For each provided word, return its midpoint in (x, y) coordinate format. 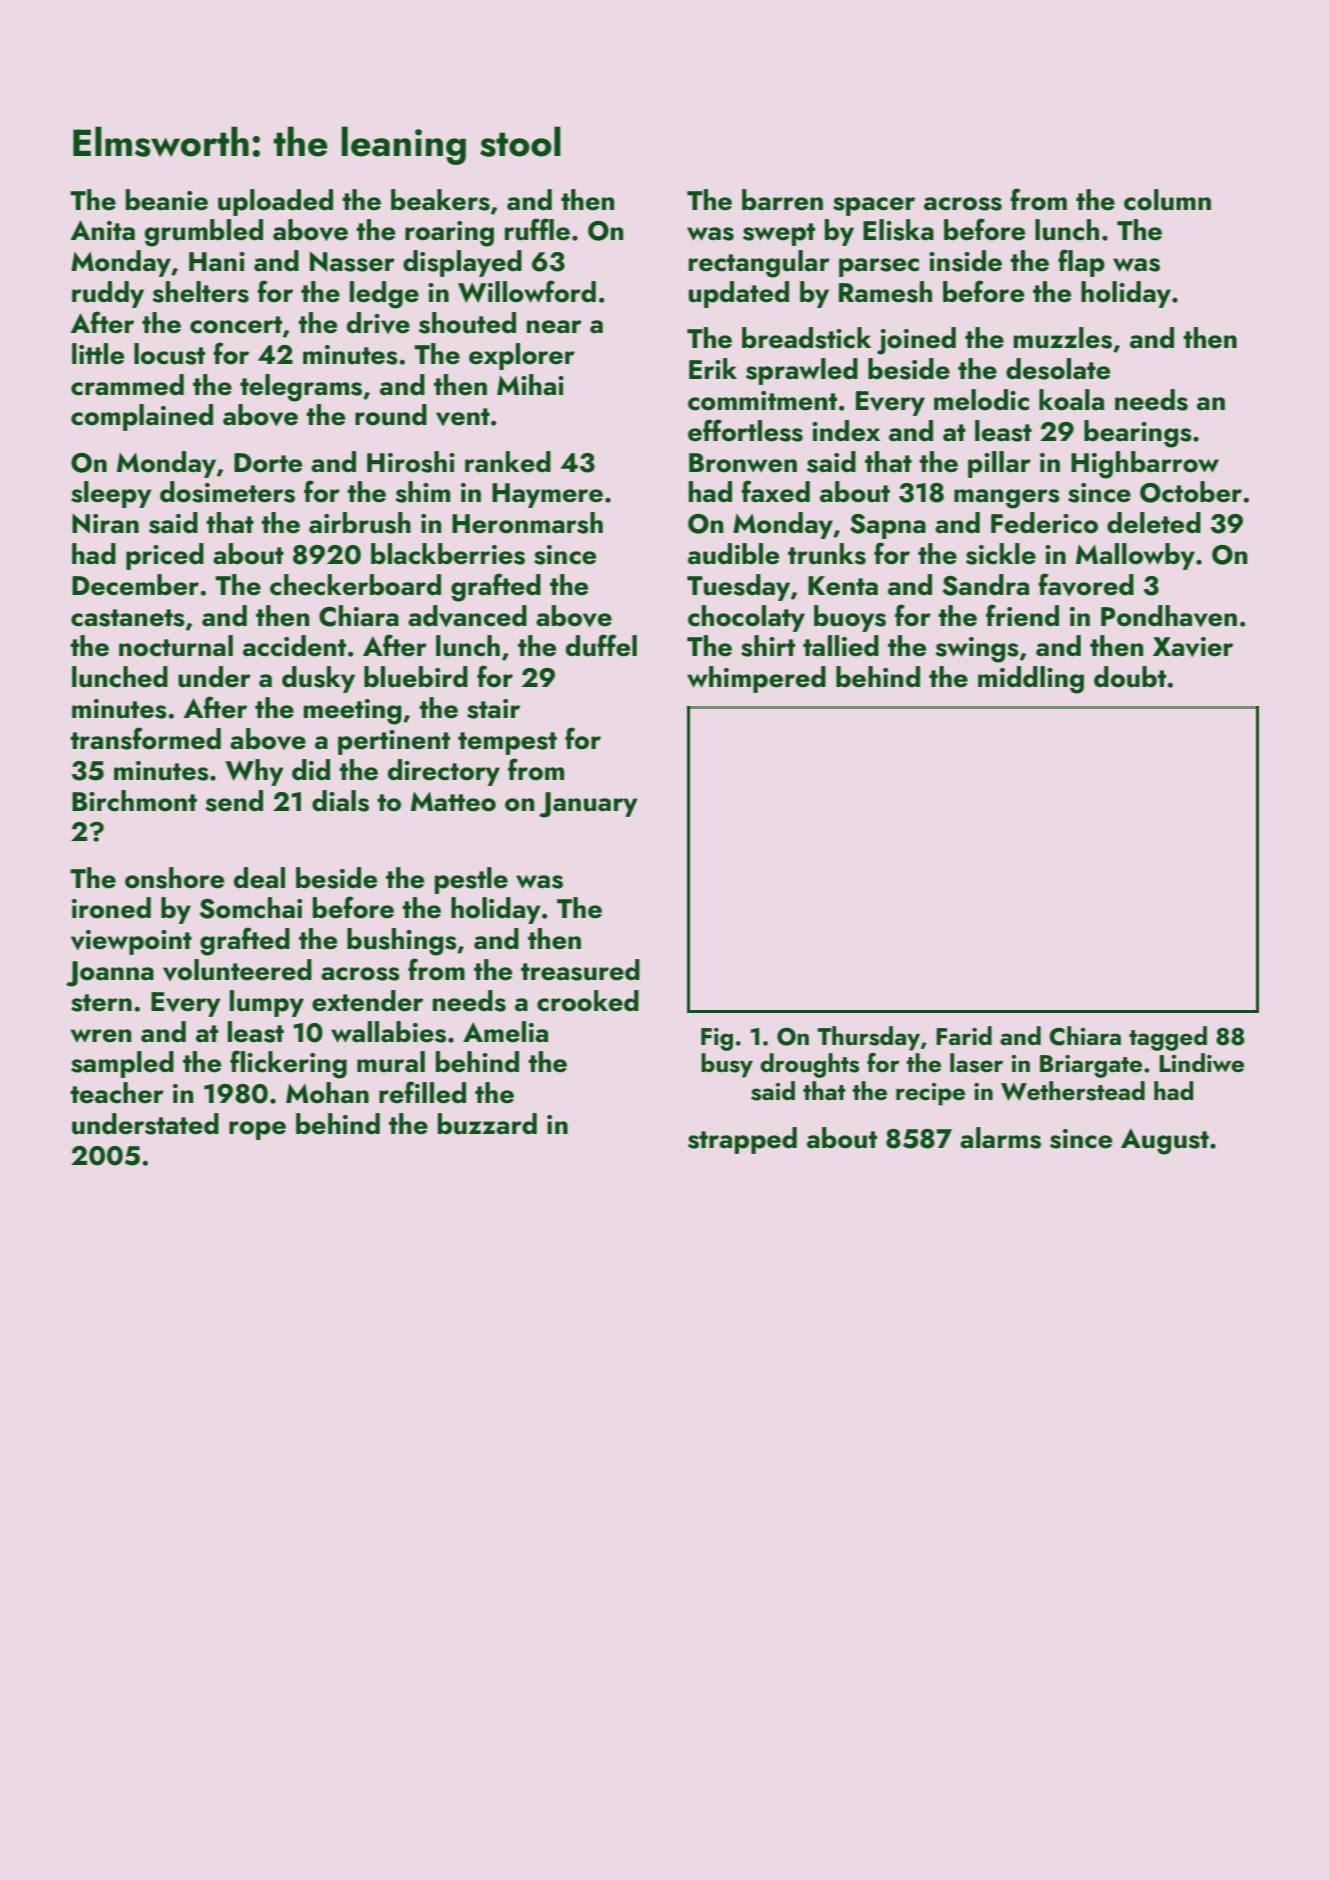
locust (169, 354)
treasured (580, 970)
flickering (288, 1064)
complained (142, 417)
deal (259, 878)
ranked (508, 462)
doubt (1130, 677)
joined (916, 341)
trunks (827, 554)
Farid (964, 1035)
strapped (742, 1140)
